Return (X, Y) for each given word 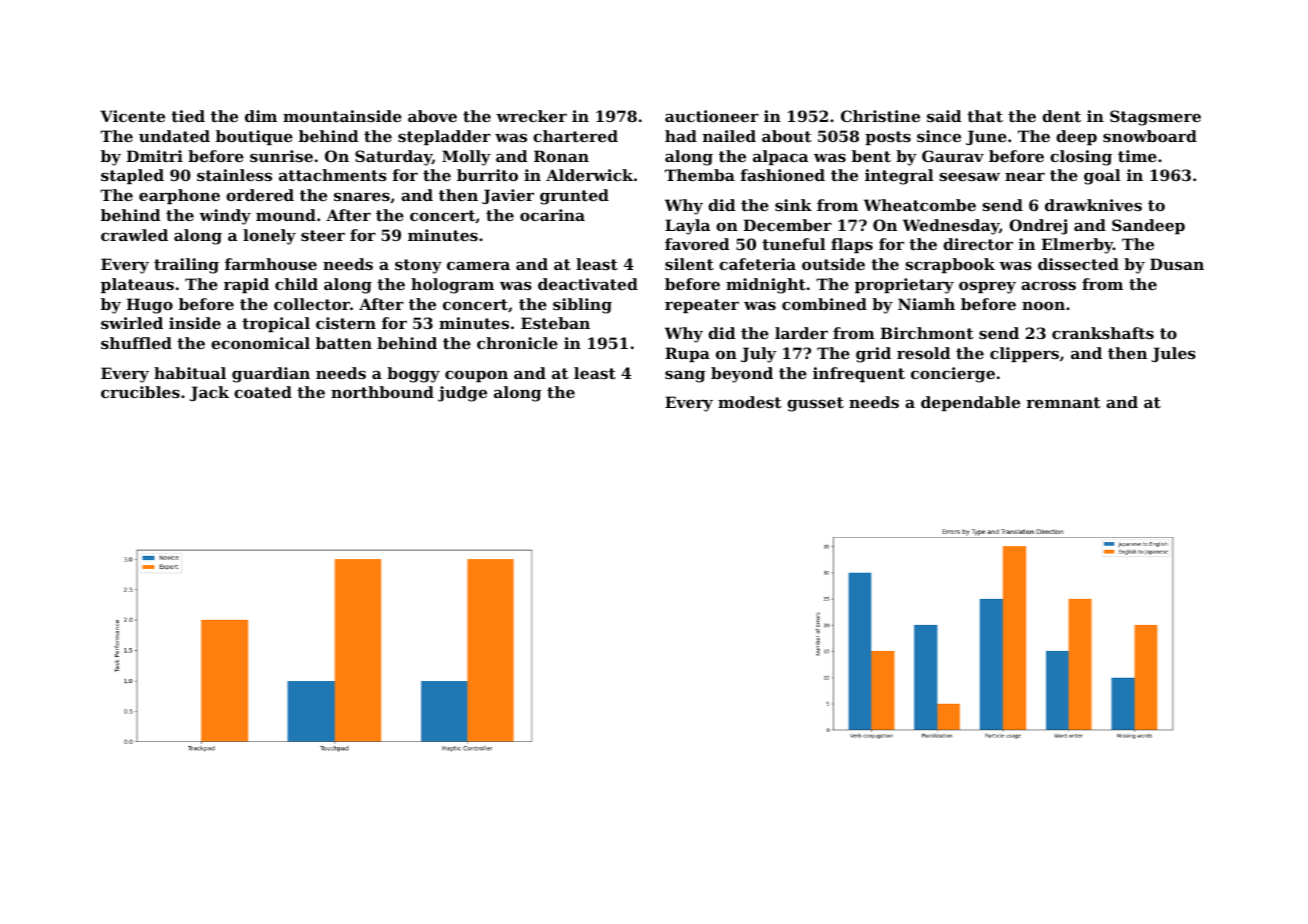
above (432, 116)
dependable (970, 403)
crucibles (140, 392)
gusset (815, 404)
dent (1061, 116)
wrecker (531, 116)
